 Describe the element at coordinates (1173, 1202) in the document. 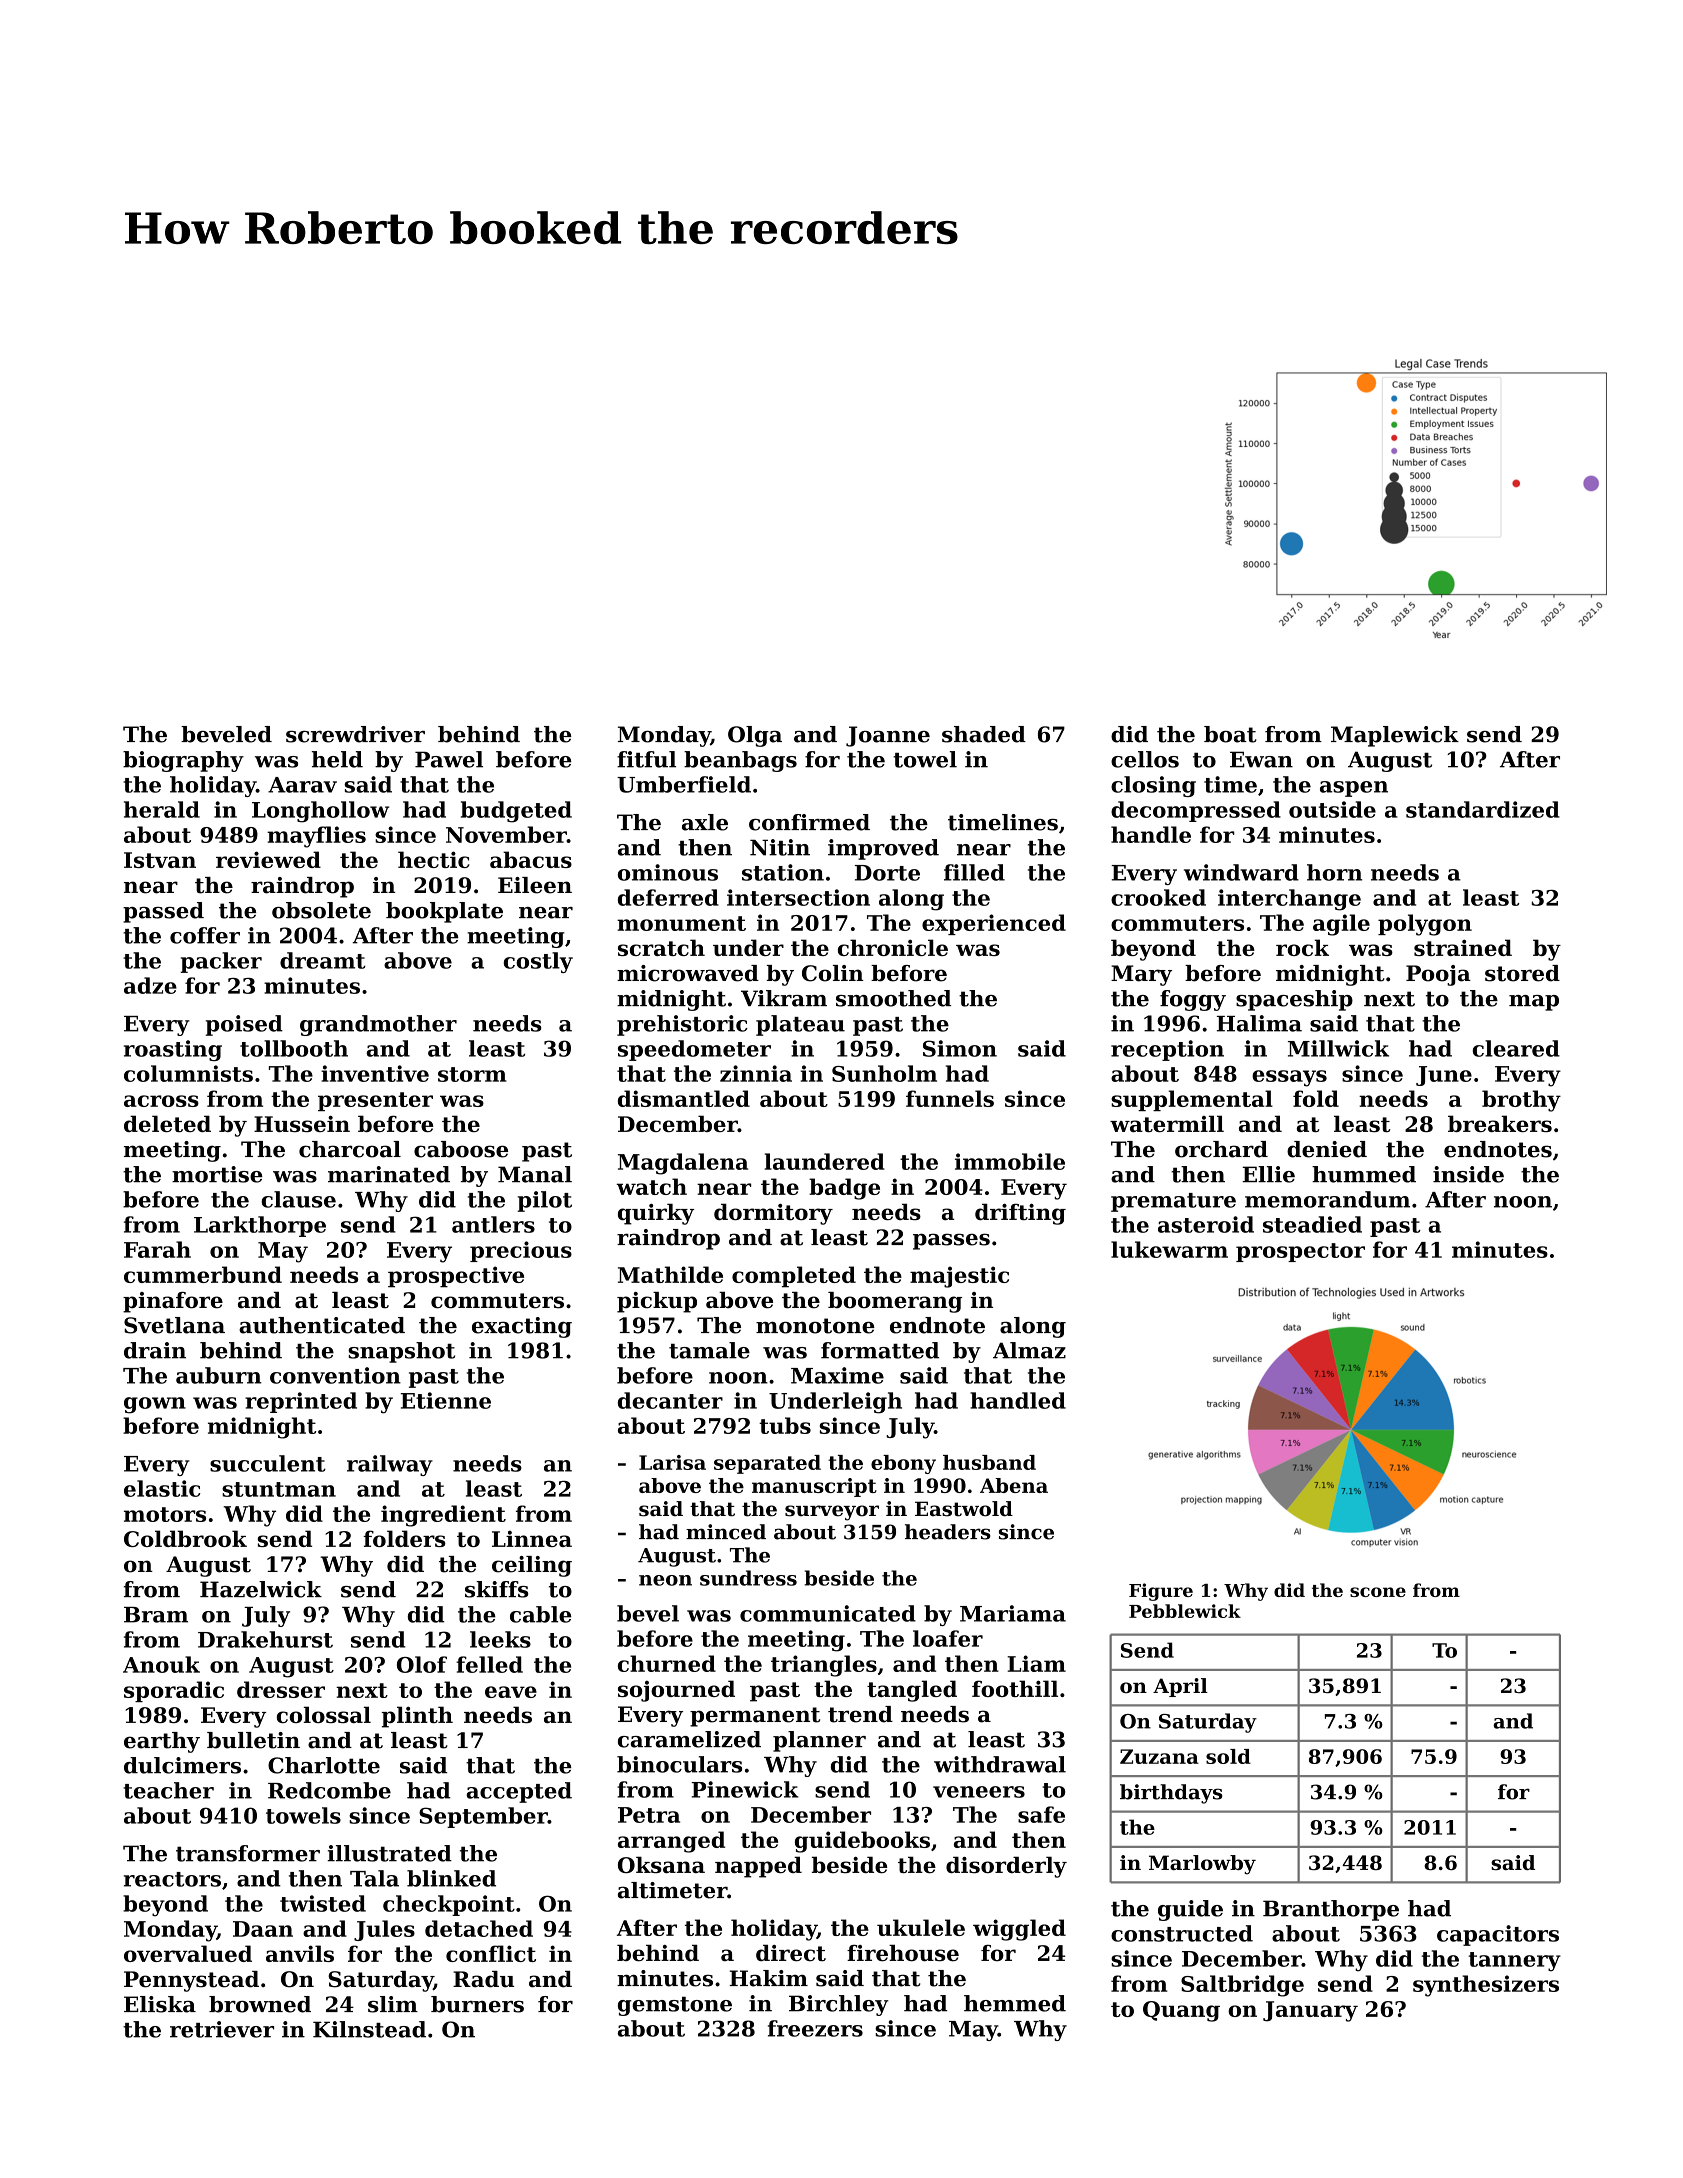

I see `premature` at that location.
